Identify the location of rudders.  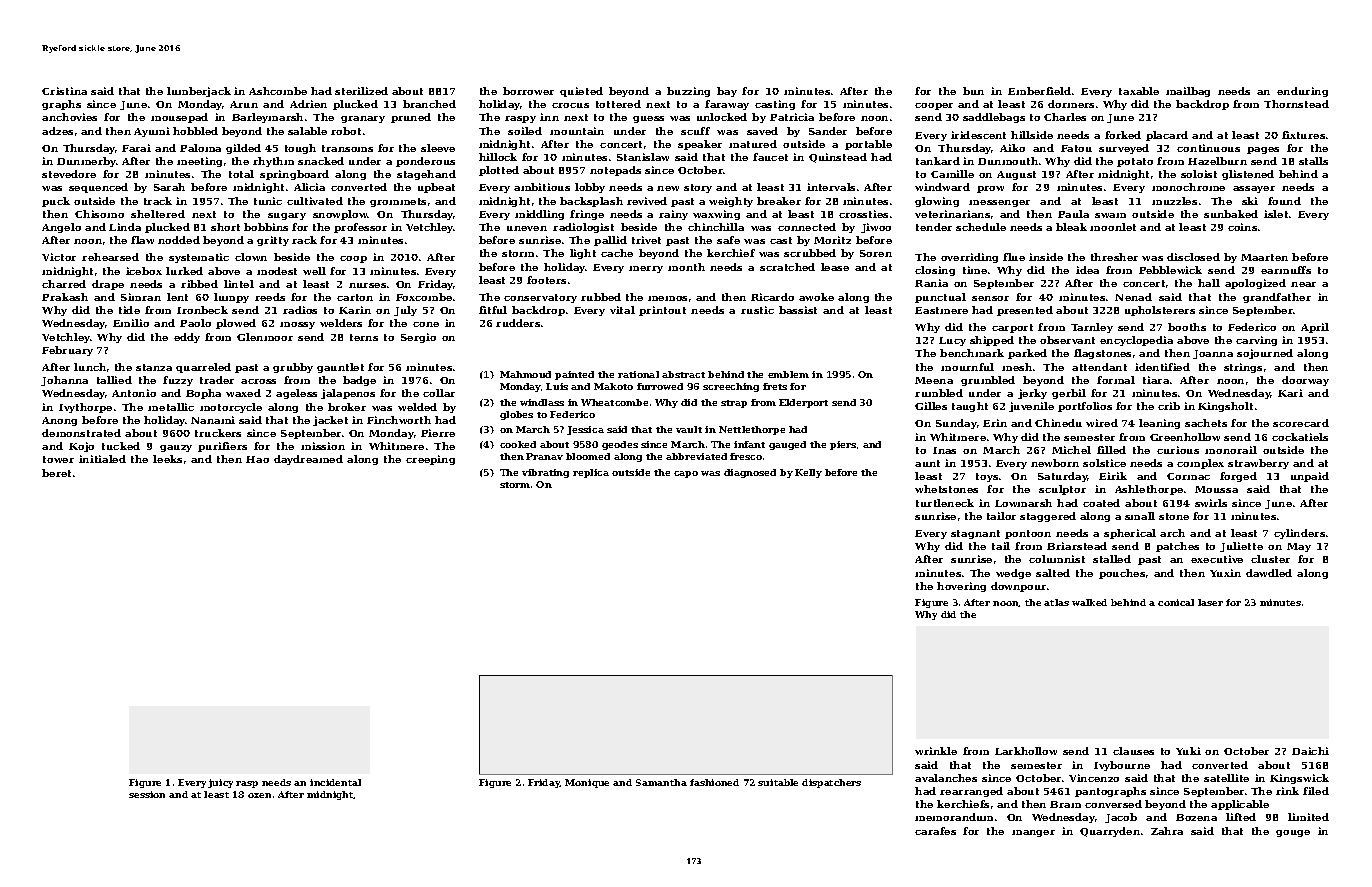
(518, 323).
